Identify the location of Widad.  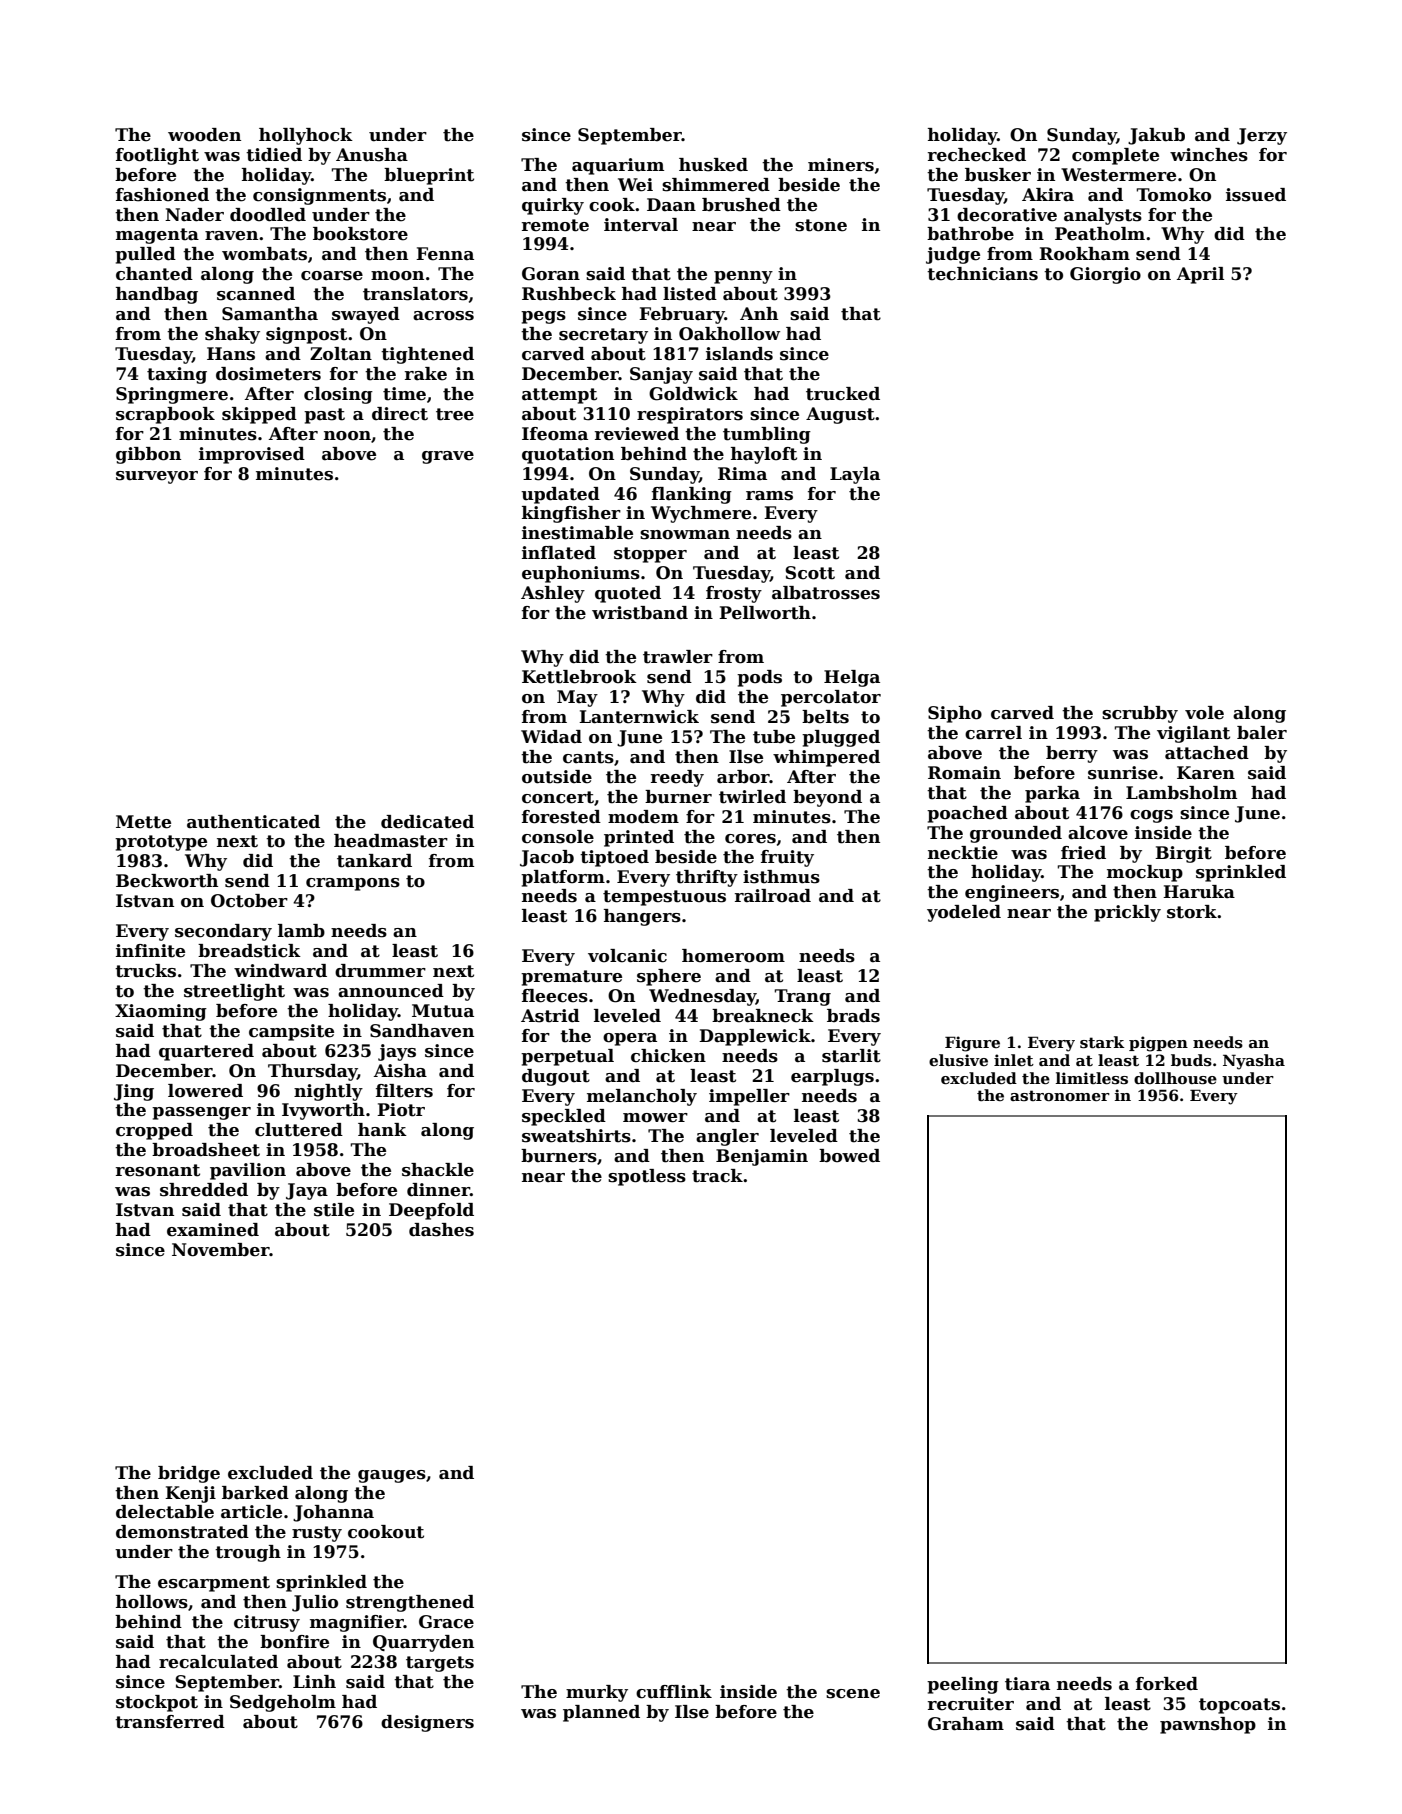
(551, 737).
